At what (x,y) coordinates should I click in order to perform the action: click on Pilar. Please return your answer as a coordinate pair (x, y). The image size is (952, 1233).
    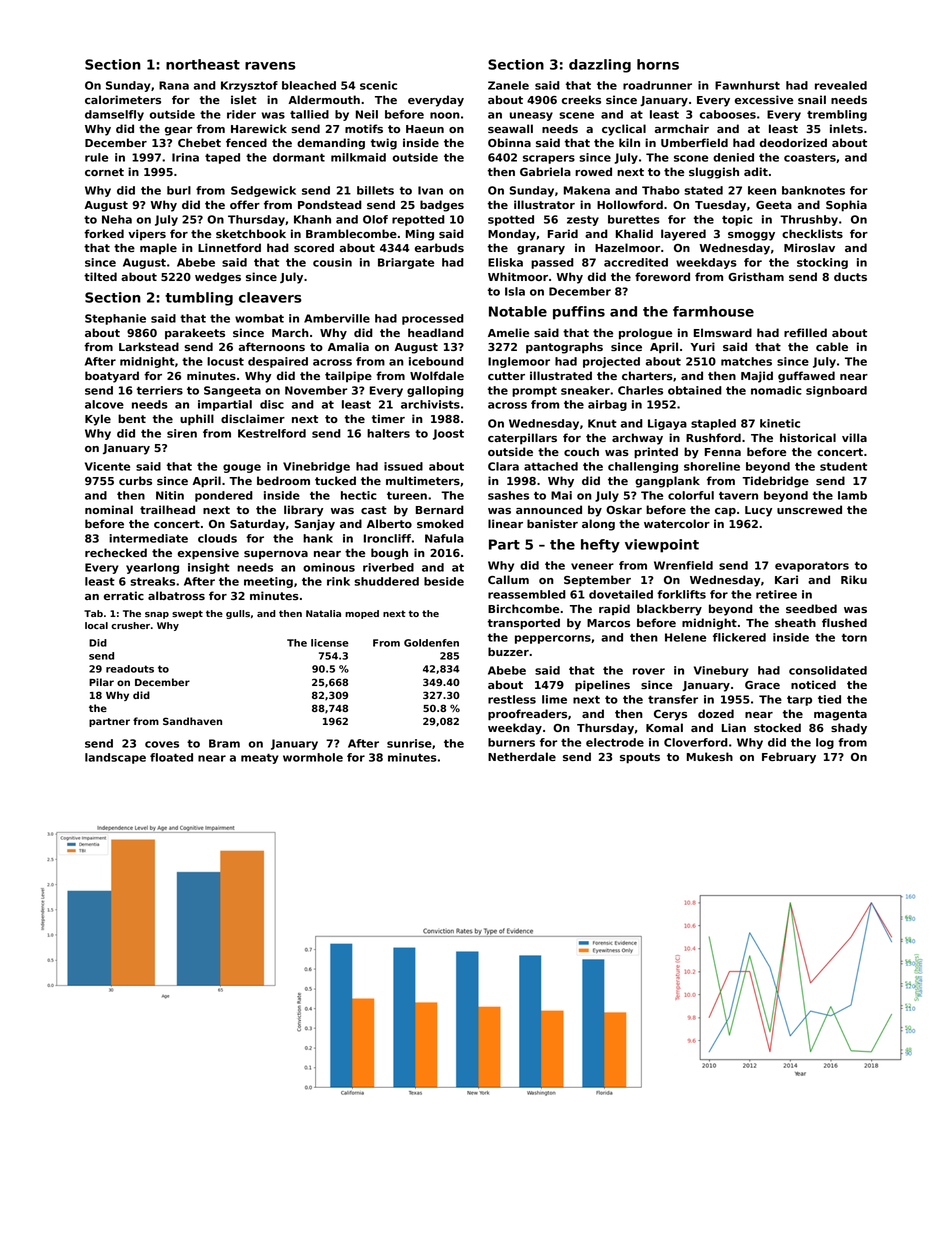
    Looking at the image, I should click on (101, 682).
